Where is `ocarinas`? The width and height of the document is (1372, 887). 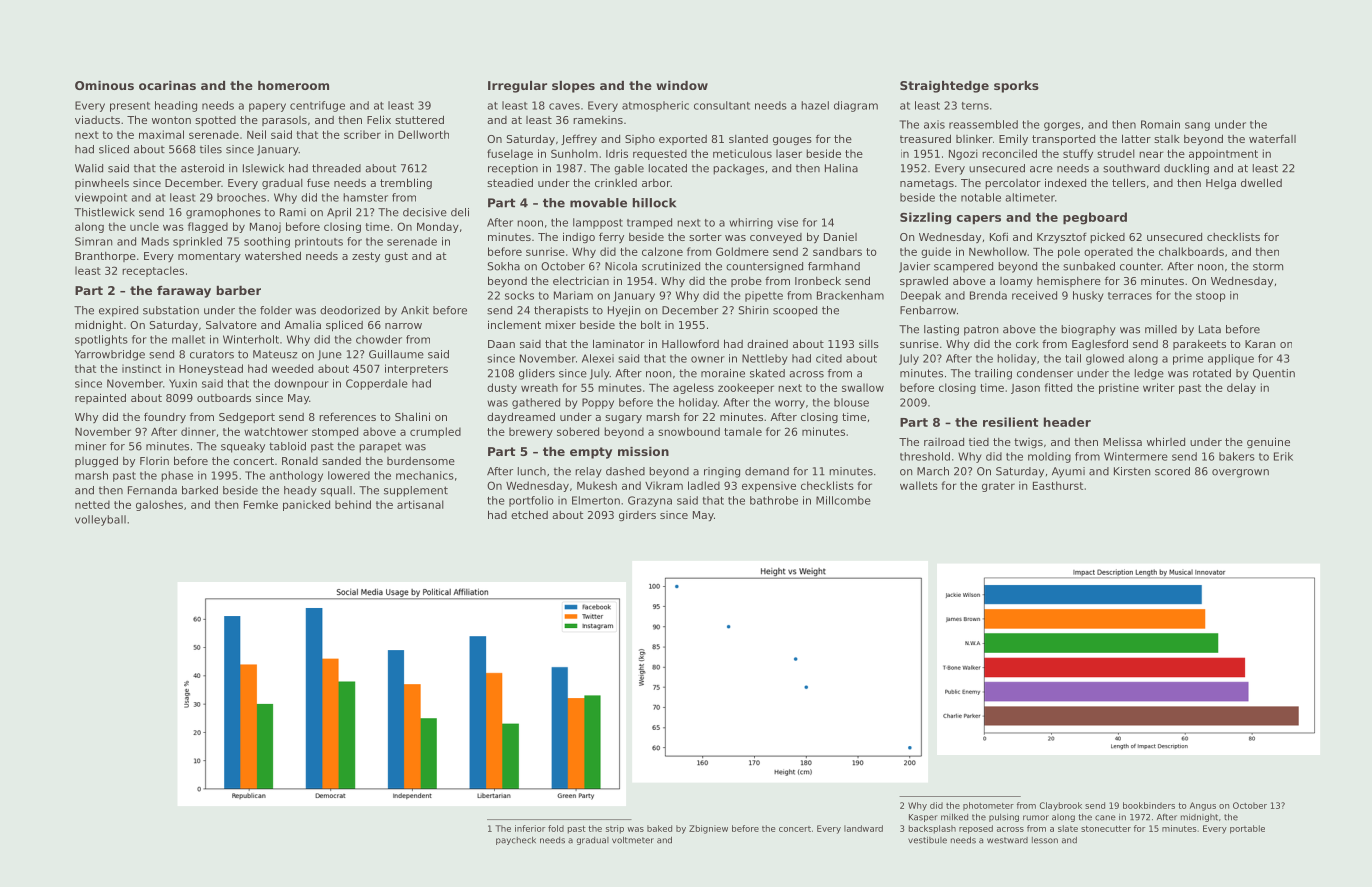 ocarinas is located at coordinates (167, 85).
